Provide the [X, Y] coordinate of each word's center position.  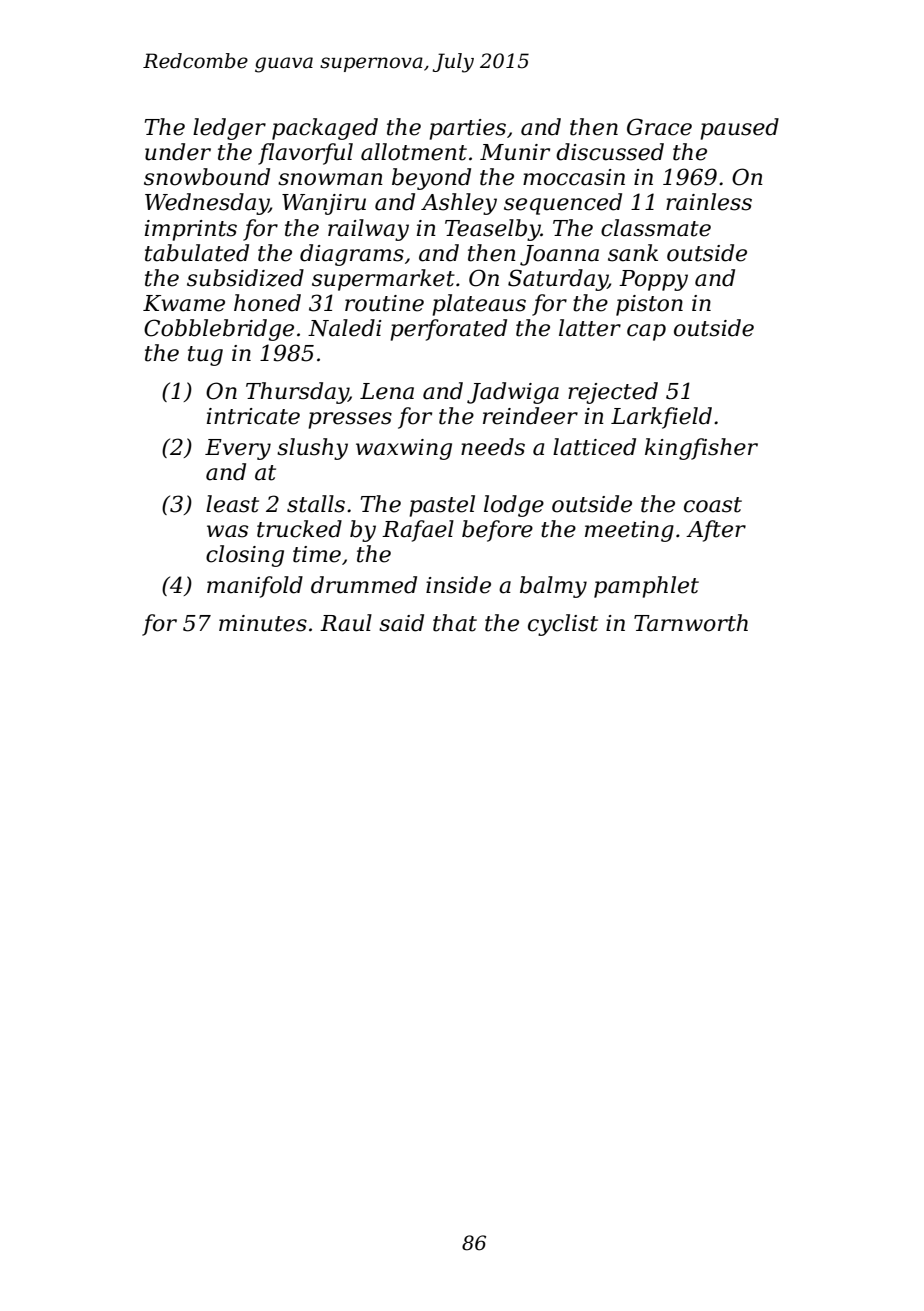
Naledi [345, 328]
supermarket [383, 280]
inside [458, 585]
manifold [255, 587]
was [227, 531]
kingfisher [701, 449]
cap [646, 332]
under [178, 152]
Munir [515, 152]
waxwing [404, 449]
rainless [709, 202]
